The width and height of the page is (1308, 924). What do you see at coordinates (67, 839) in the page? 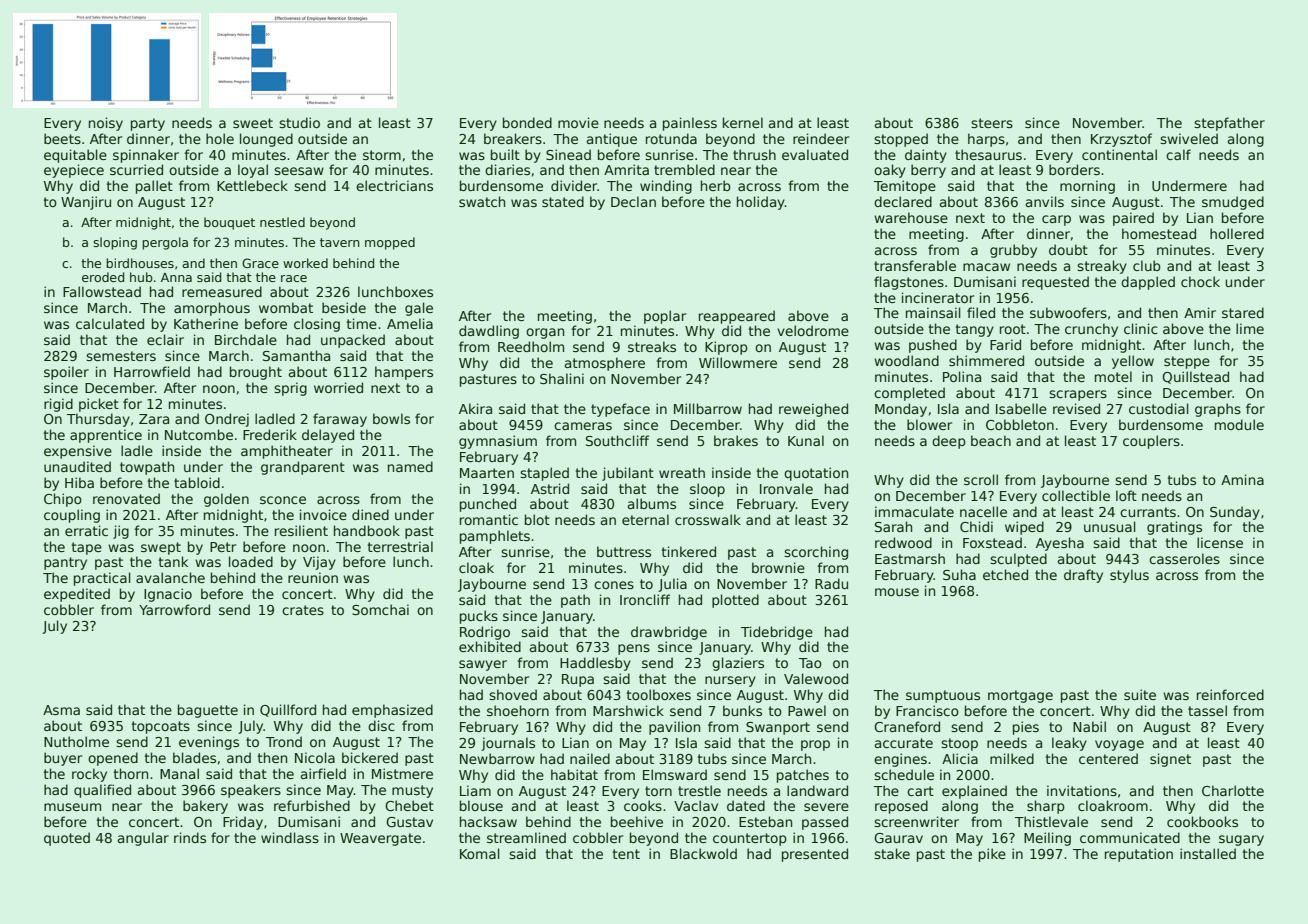
I see `quoted` at bounding box center [67, 839].
